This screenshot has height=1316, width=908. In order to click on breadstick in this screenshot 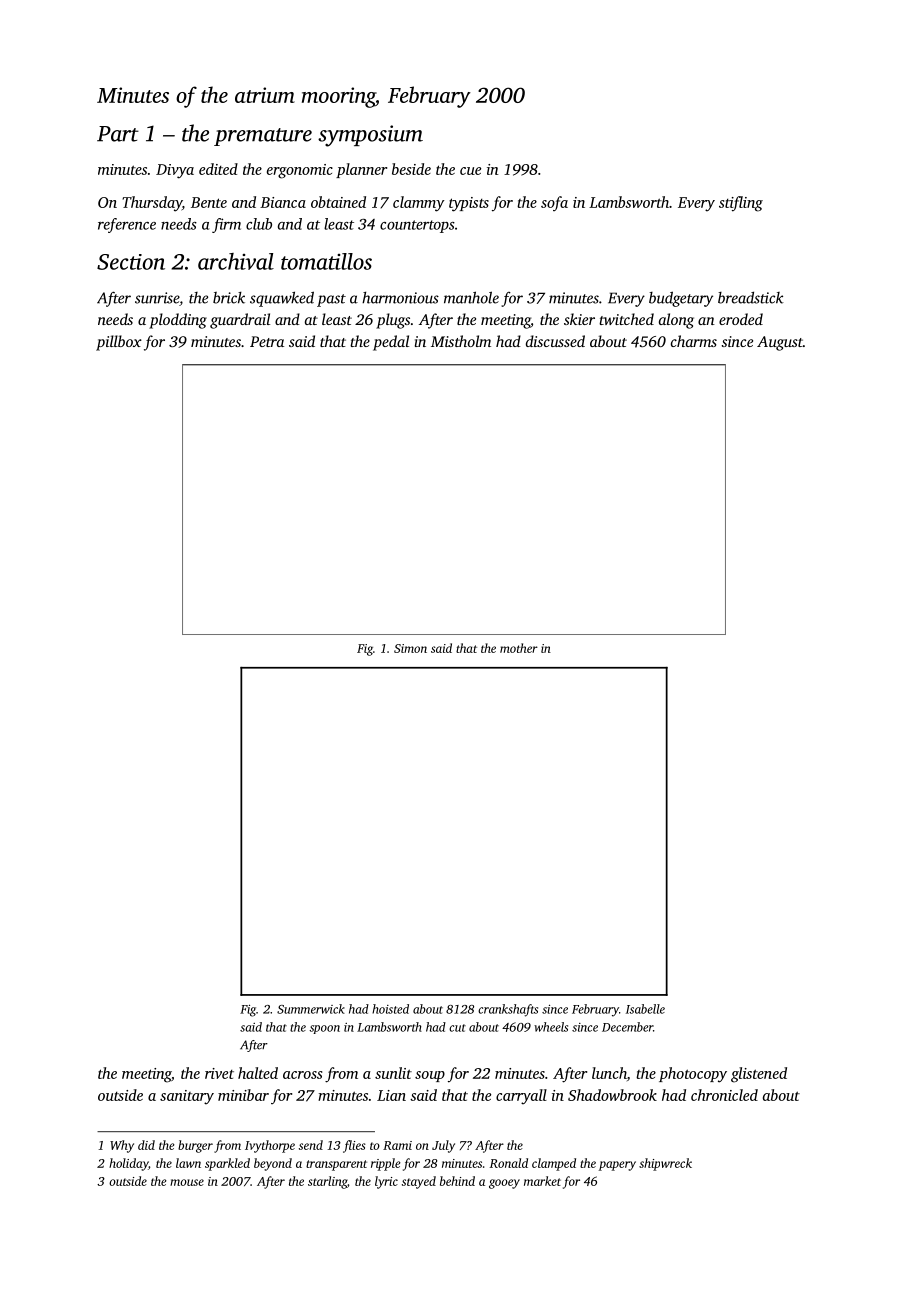, I will do `click(751, 297)`.
